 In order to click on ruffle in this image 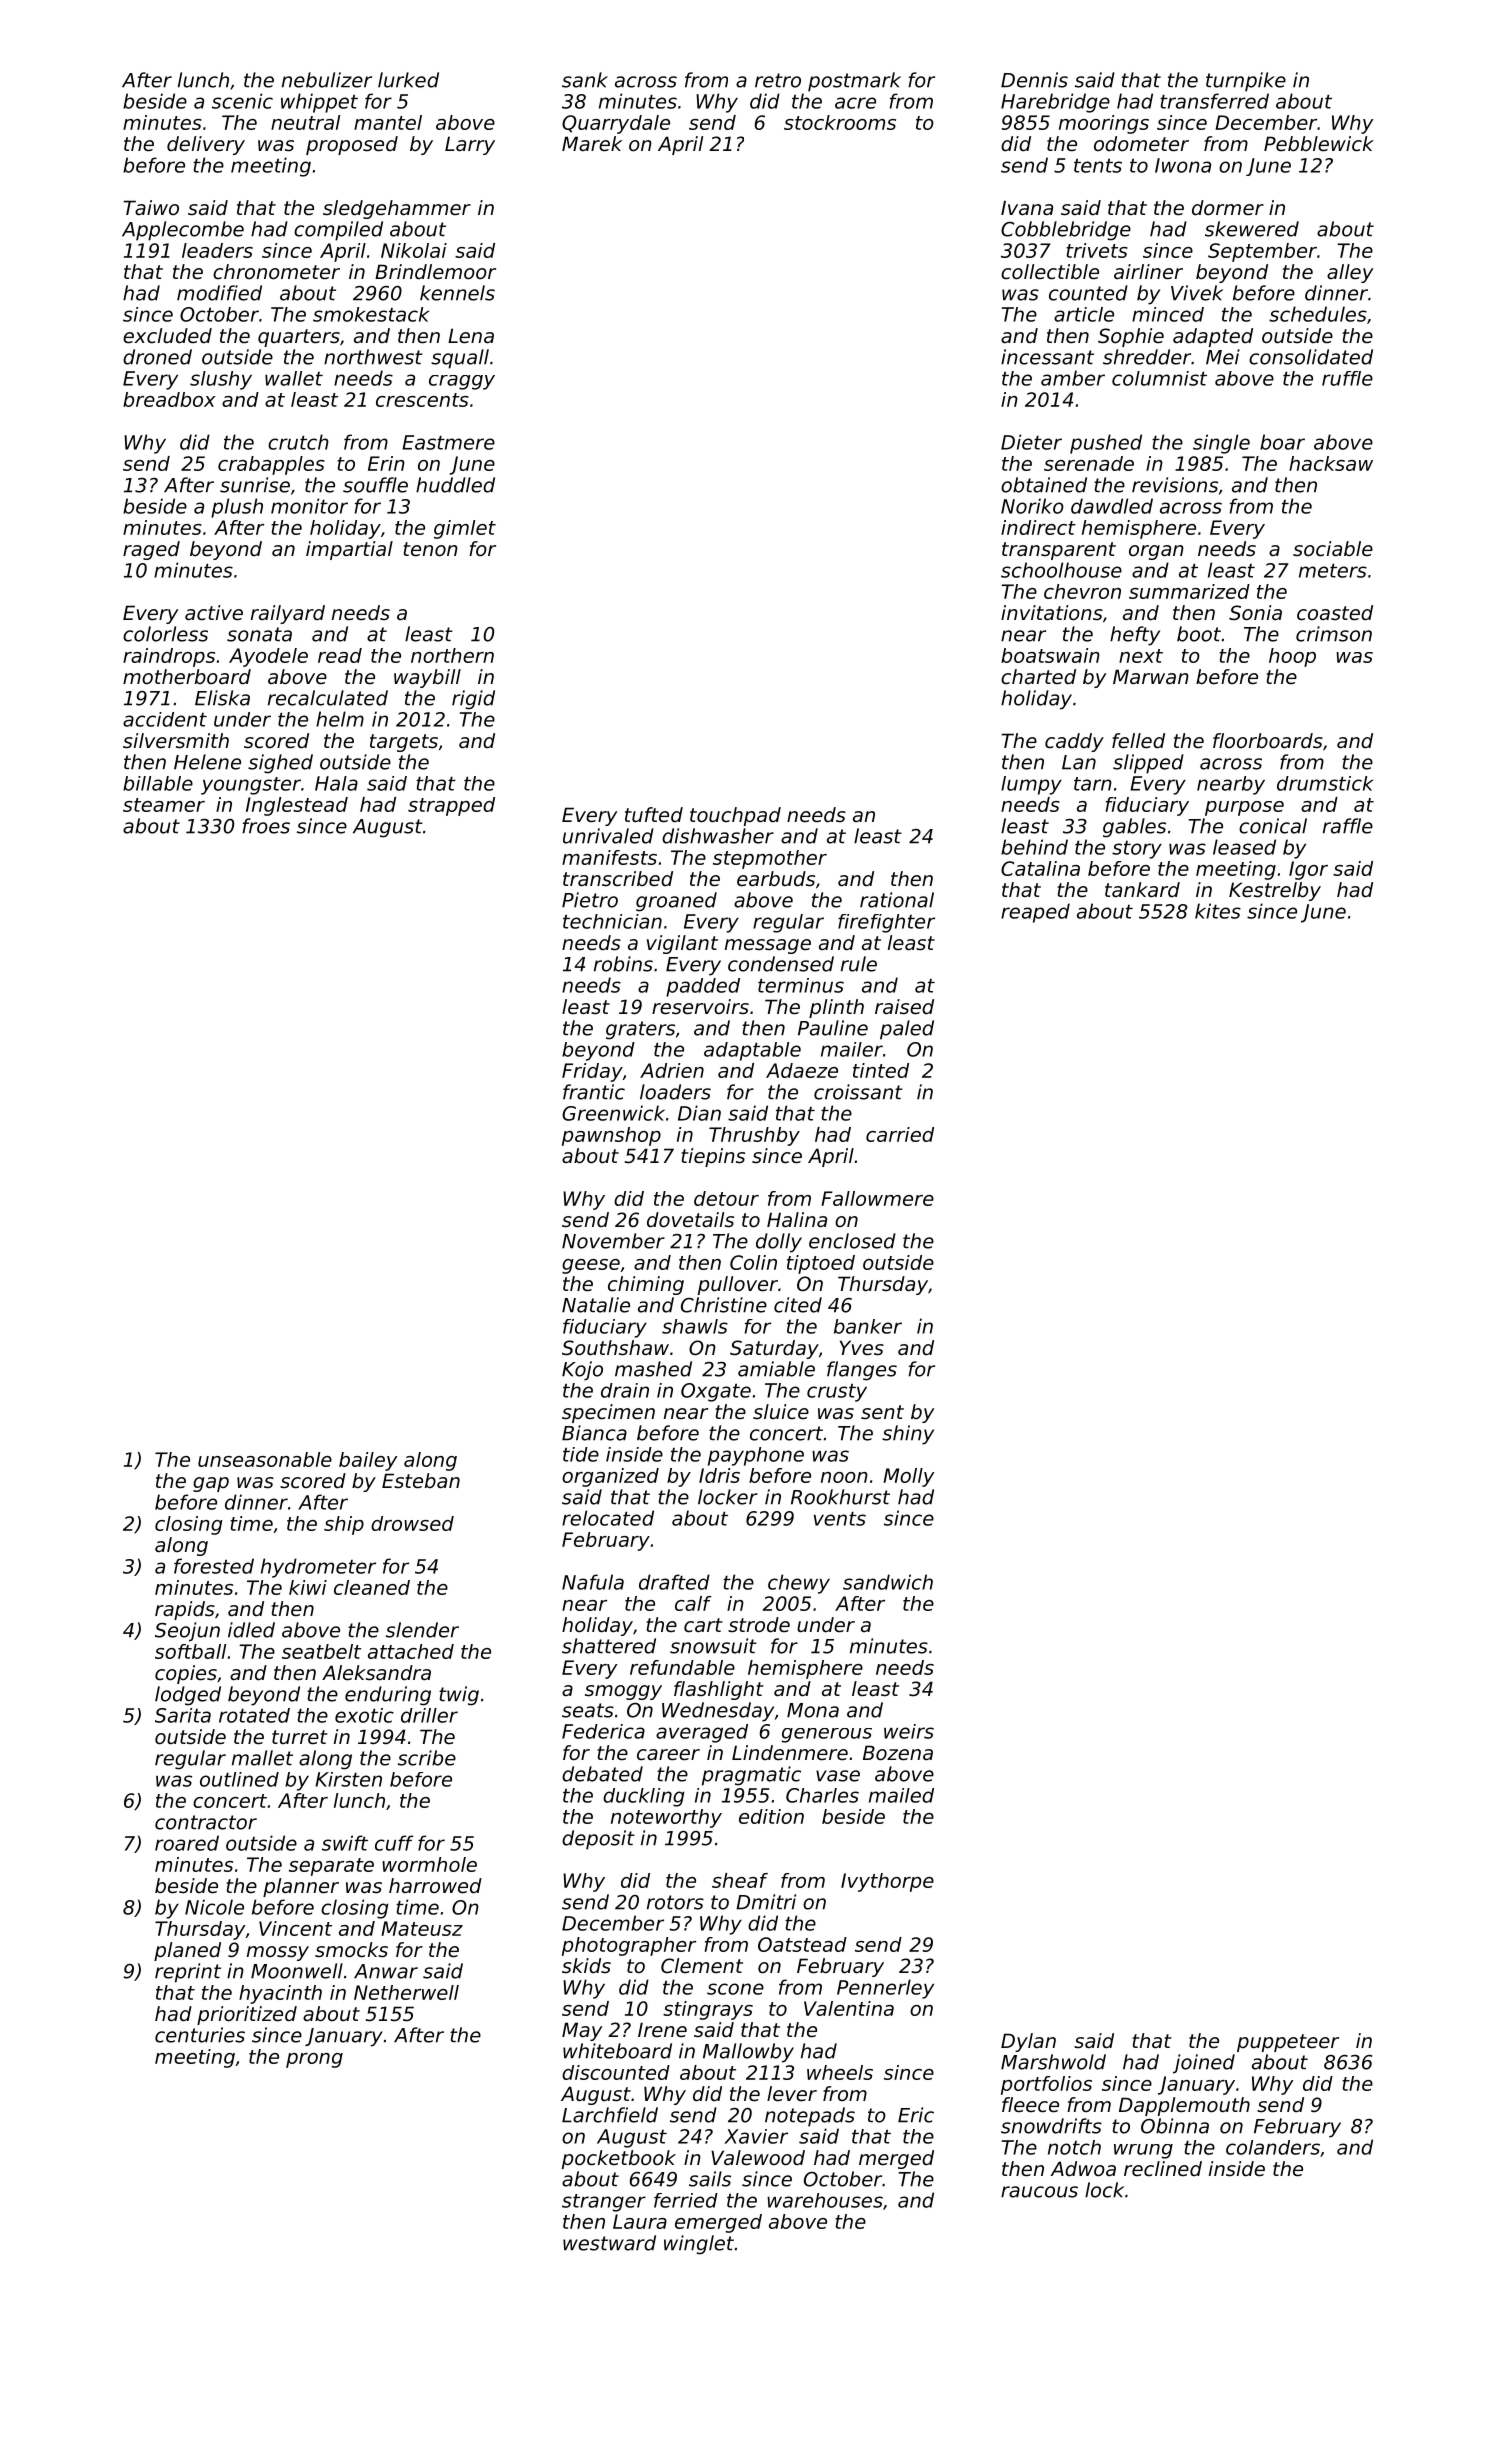, I will do `click(1347, 378)`.
